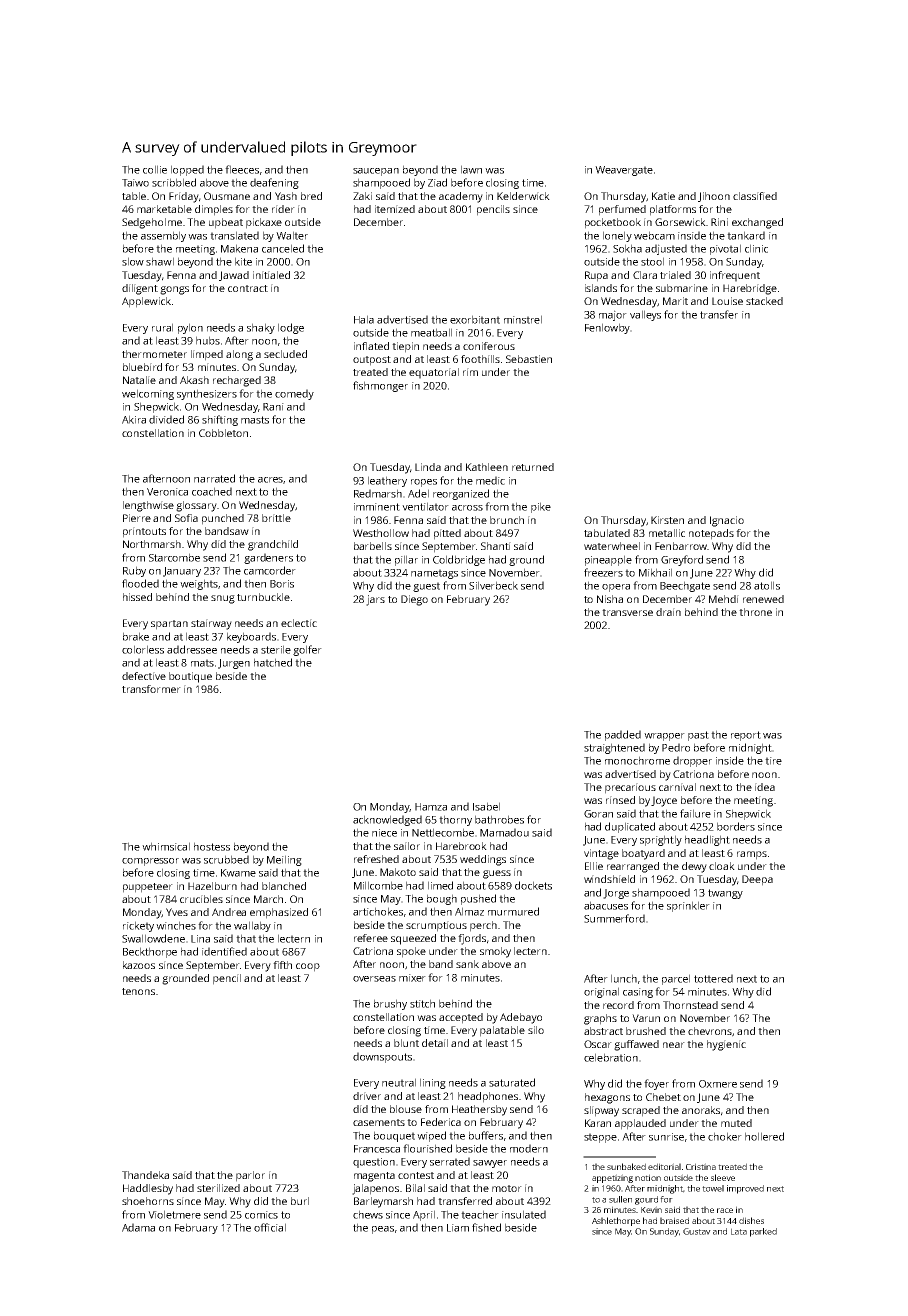 The height and width of the page is (1316, 908). What do you see at coordinates (383, 1230) in the page?
I see `peas` at bounding box center [383, 1230].
